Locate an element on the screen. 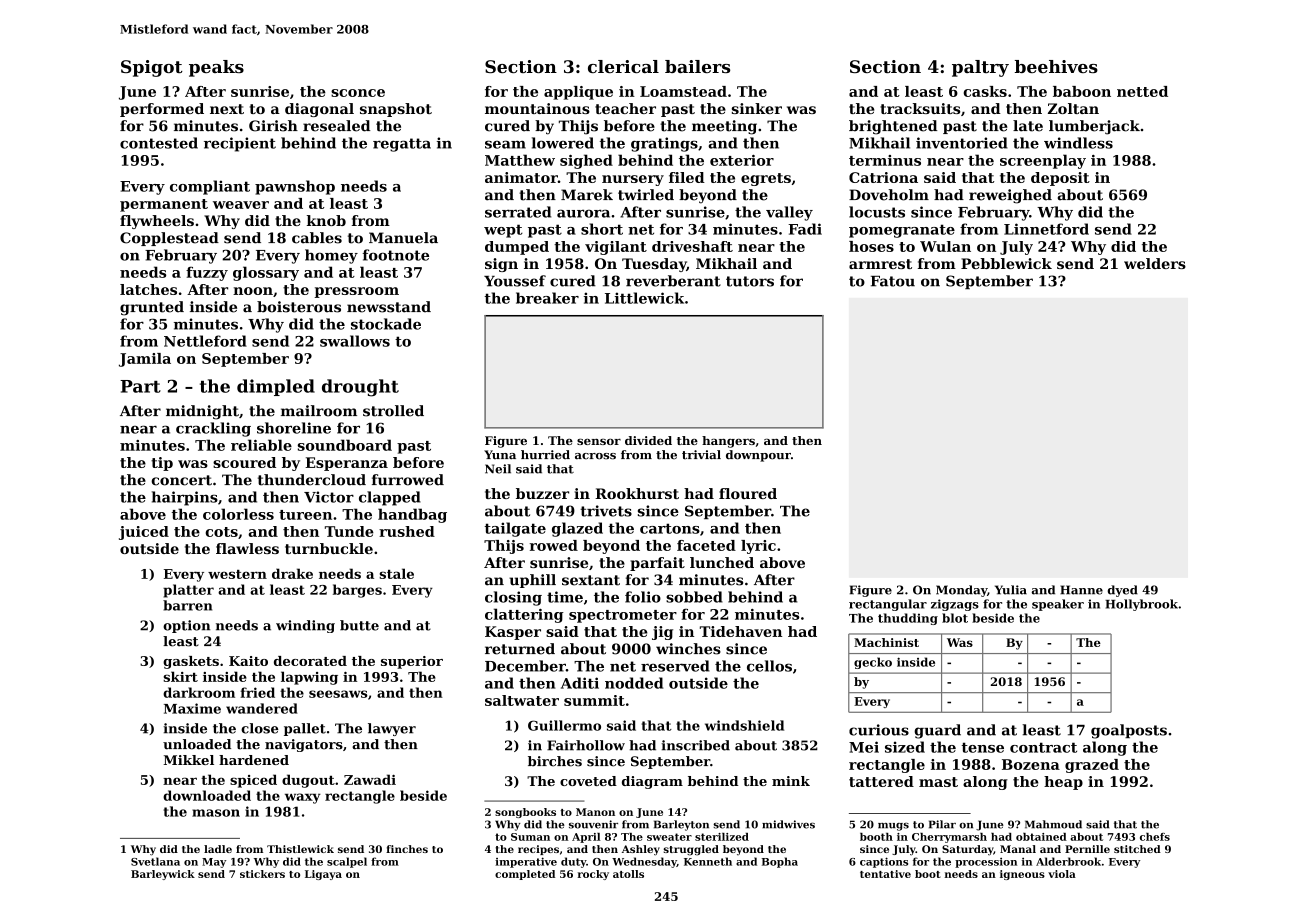 The image size is (1308, 924). speaker is located at coordinates (1058, 605).
